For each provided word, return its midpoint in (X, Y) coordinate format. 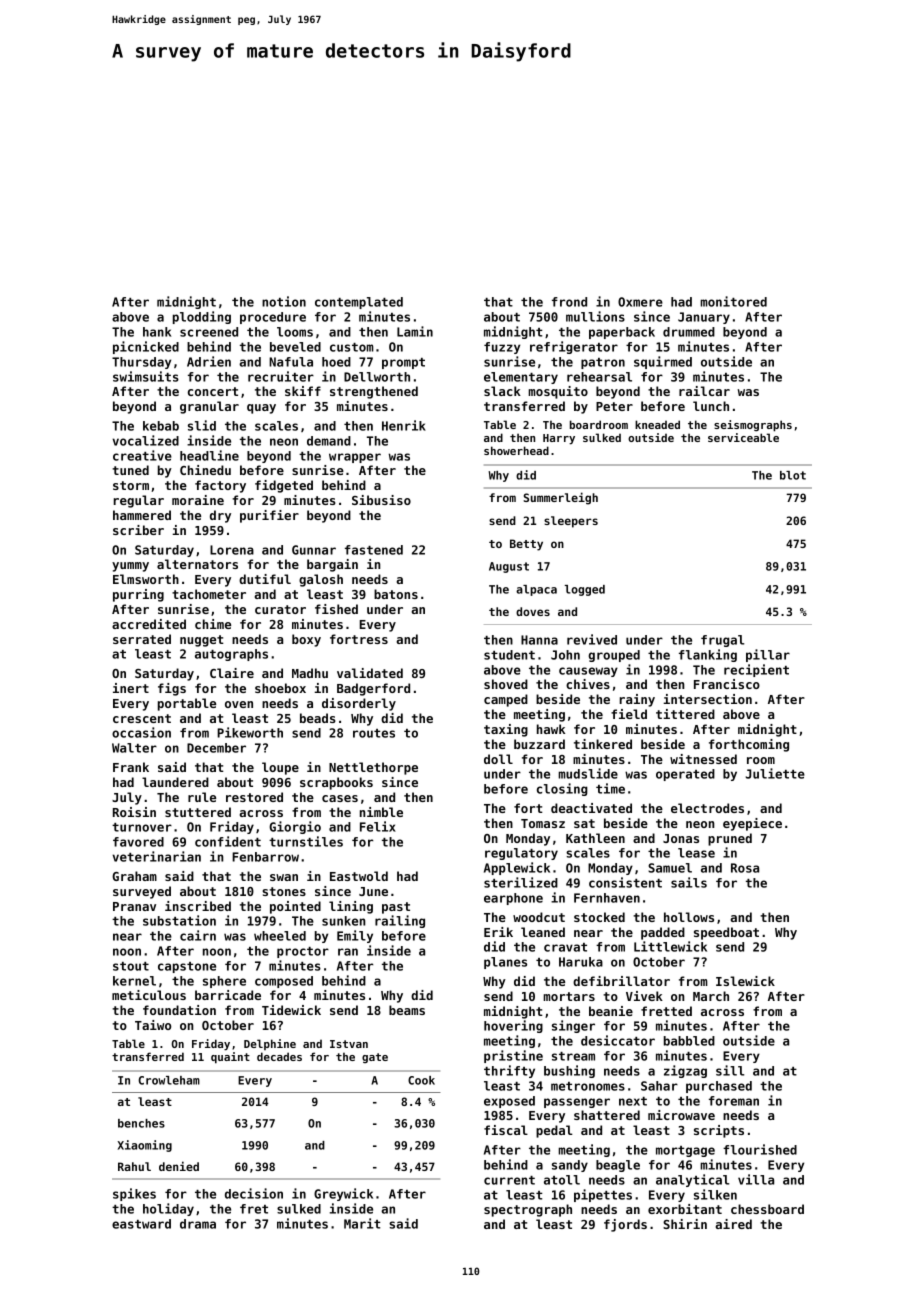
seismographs (753, 426)
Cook (421, 1080)
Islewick (745, 981)
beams (407, 1010)
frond (569, 302)
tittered (685, 714)
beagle (618, 1166)
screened (209, 332)
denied (179, 1166)
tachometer (209, 594)
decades (279, 1056)
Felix (378, 826)
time (610, 788)
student (509, 655)
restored (254, 797)
